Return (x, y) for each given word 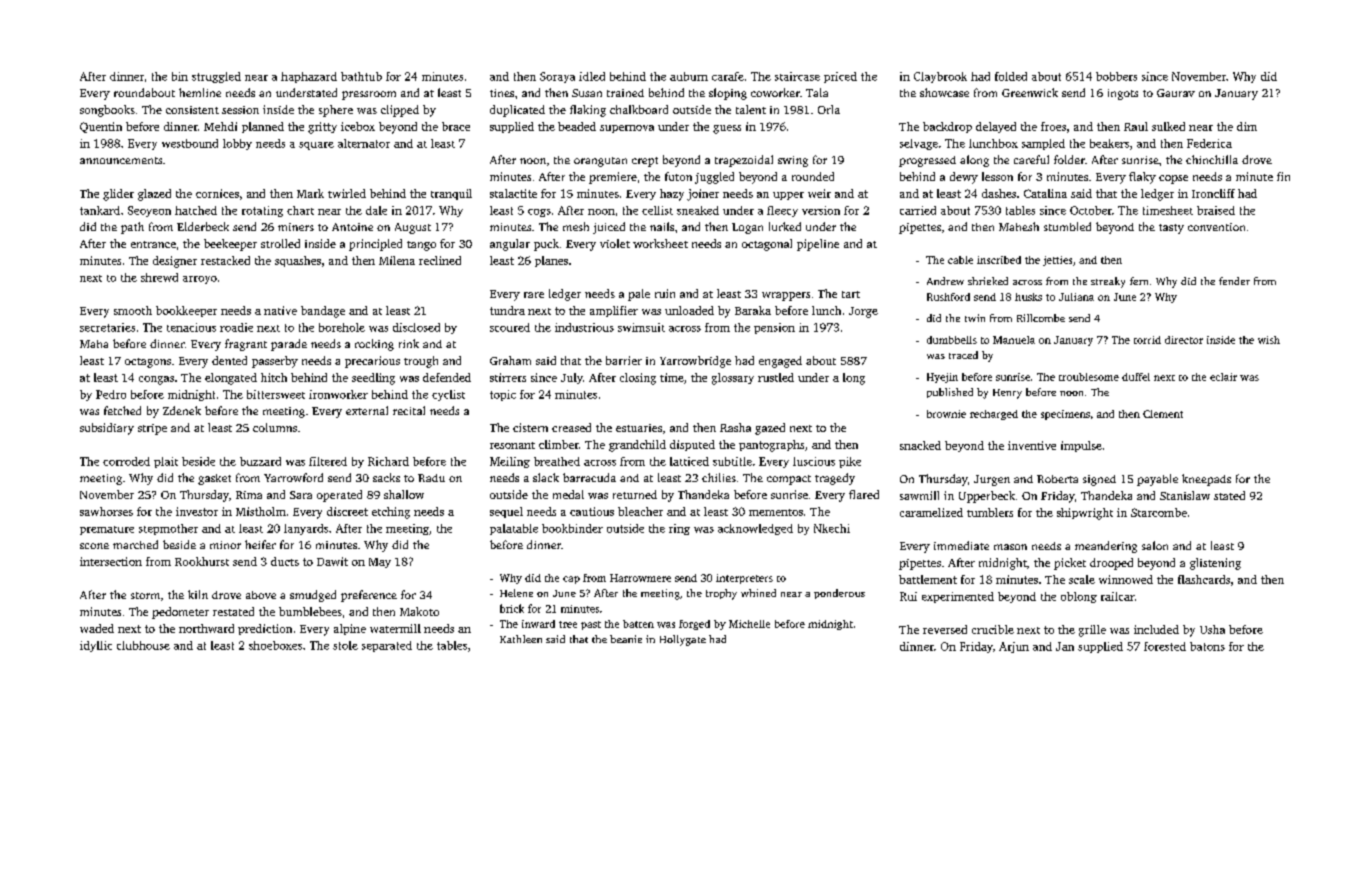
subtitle (732, 461)
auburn (689, 76)
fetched (122, 410)
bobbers (1116, 76)
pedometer (180, 613)
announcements (121, 160)
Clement (1163, 414)
